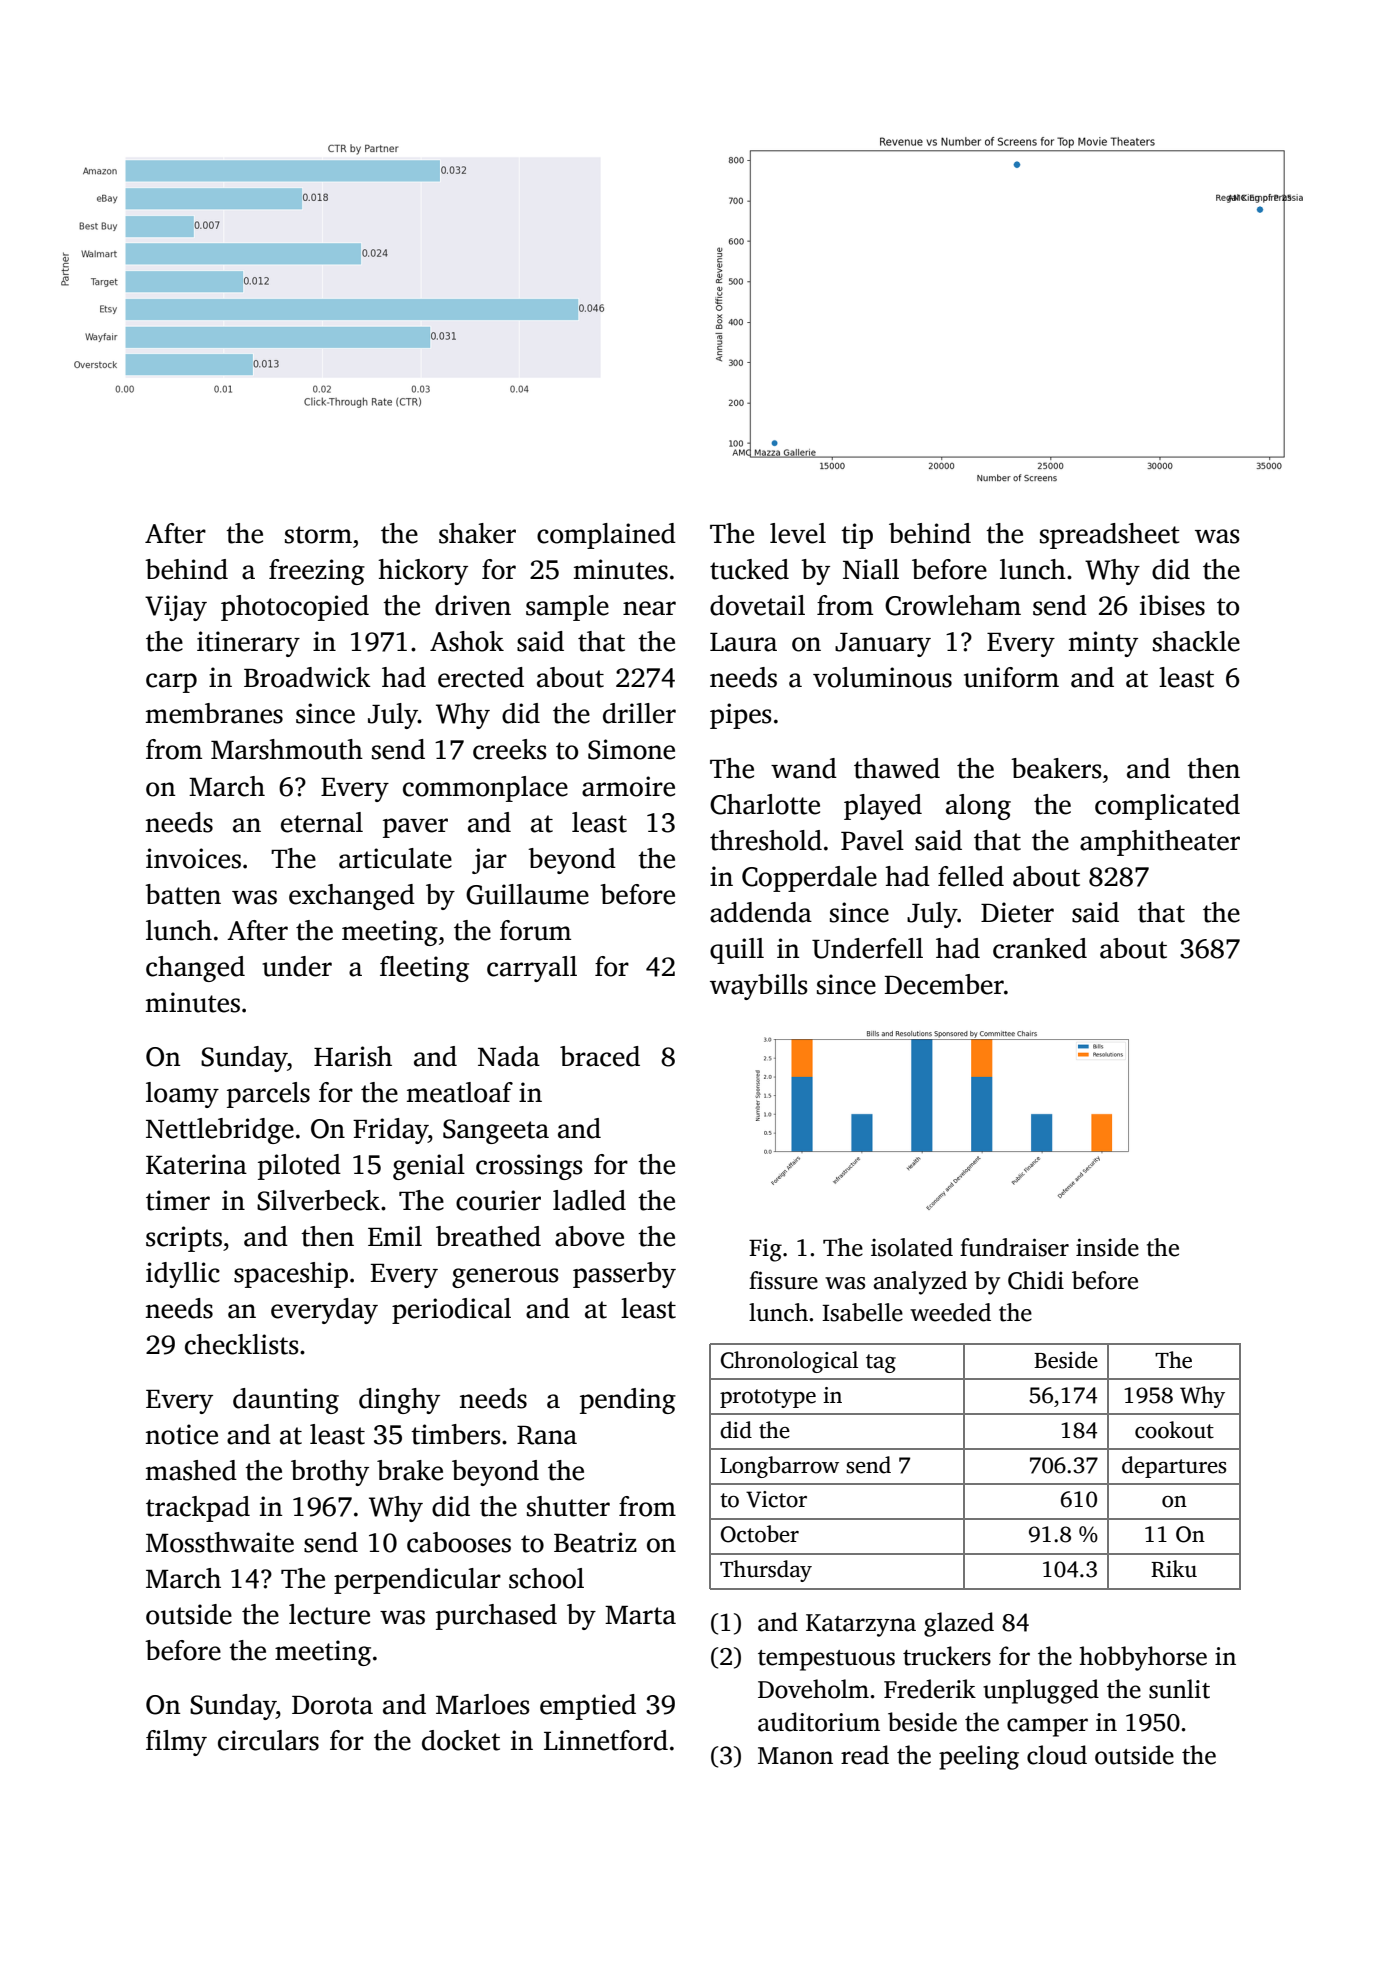  What do you see at coordinates (765, 804) in the screenshot?
I see `Charlotte` at bounding box center [765, 804].
